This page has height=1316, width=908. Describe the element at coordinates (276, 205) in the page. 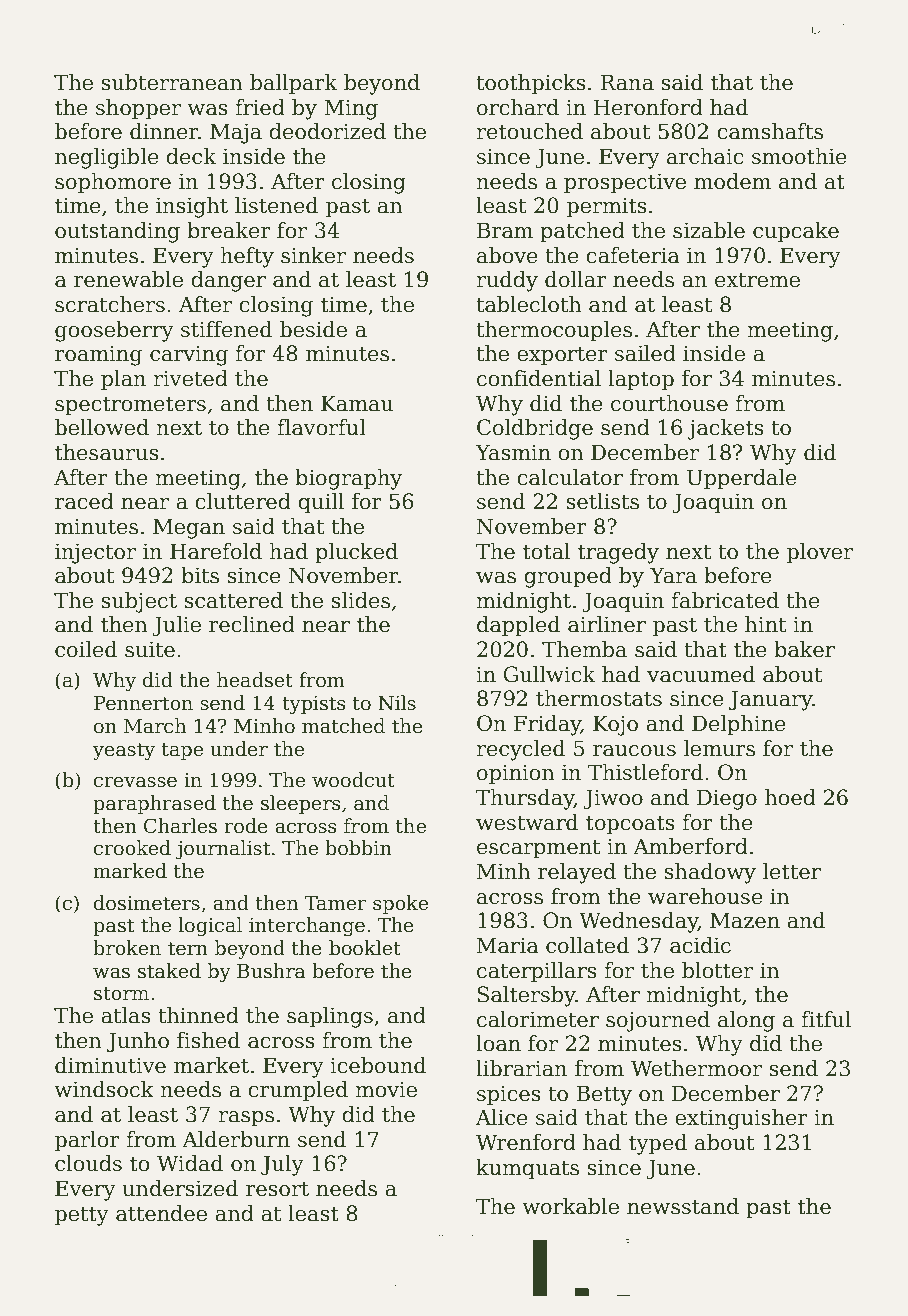

I see `listened` at that location.
